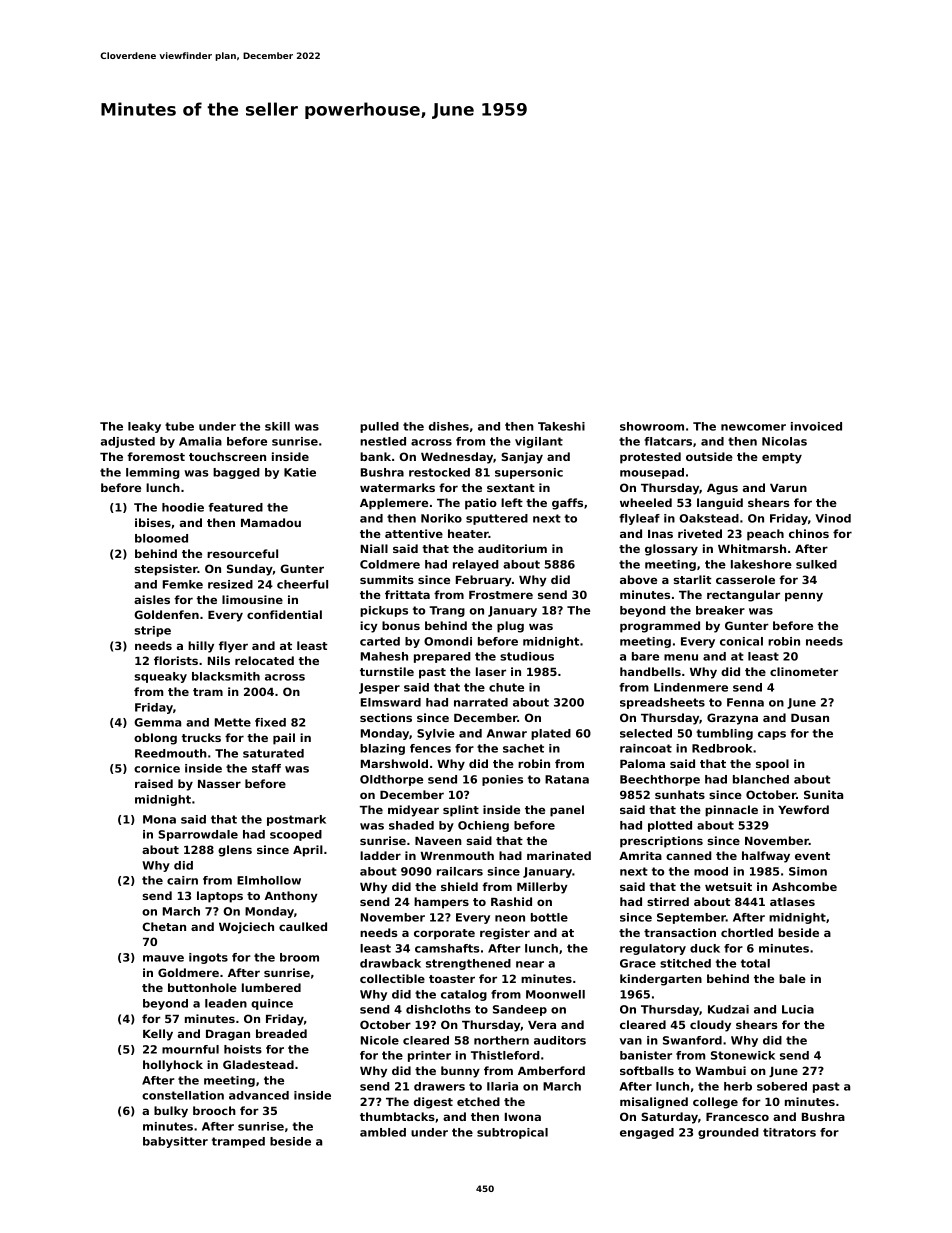 This image has width=952, height=1233. I want to click on ladder, so click(380, 855).
